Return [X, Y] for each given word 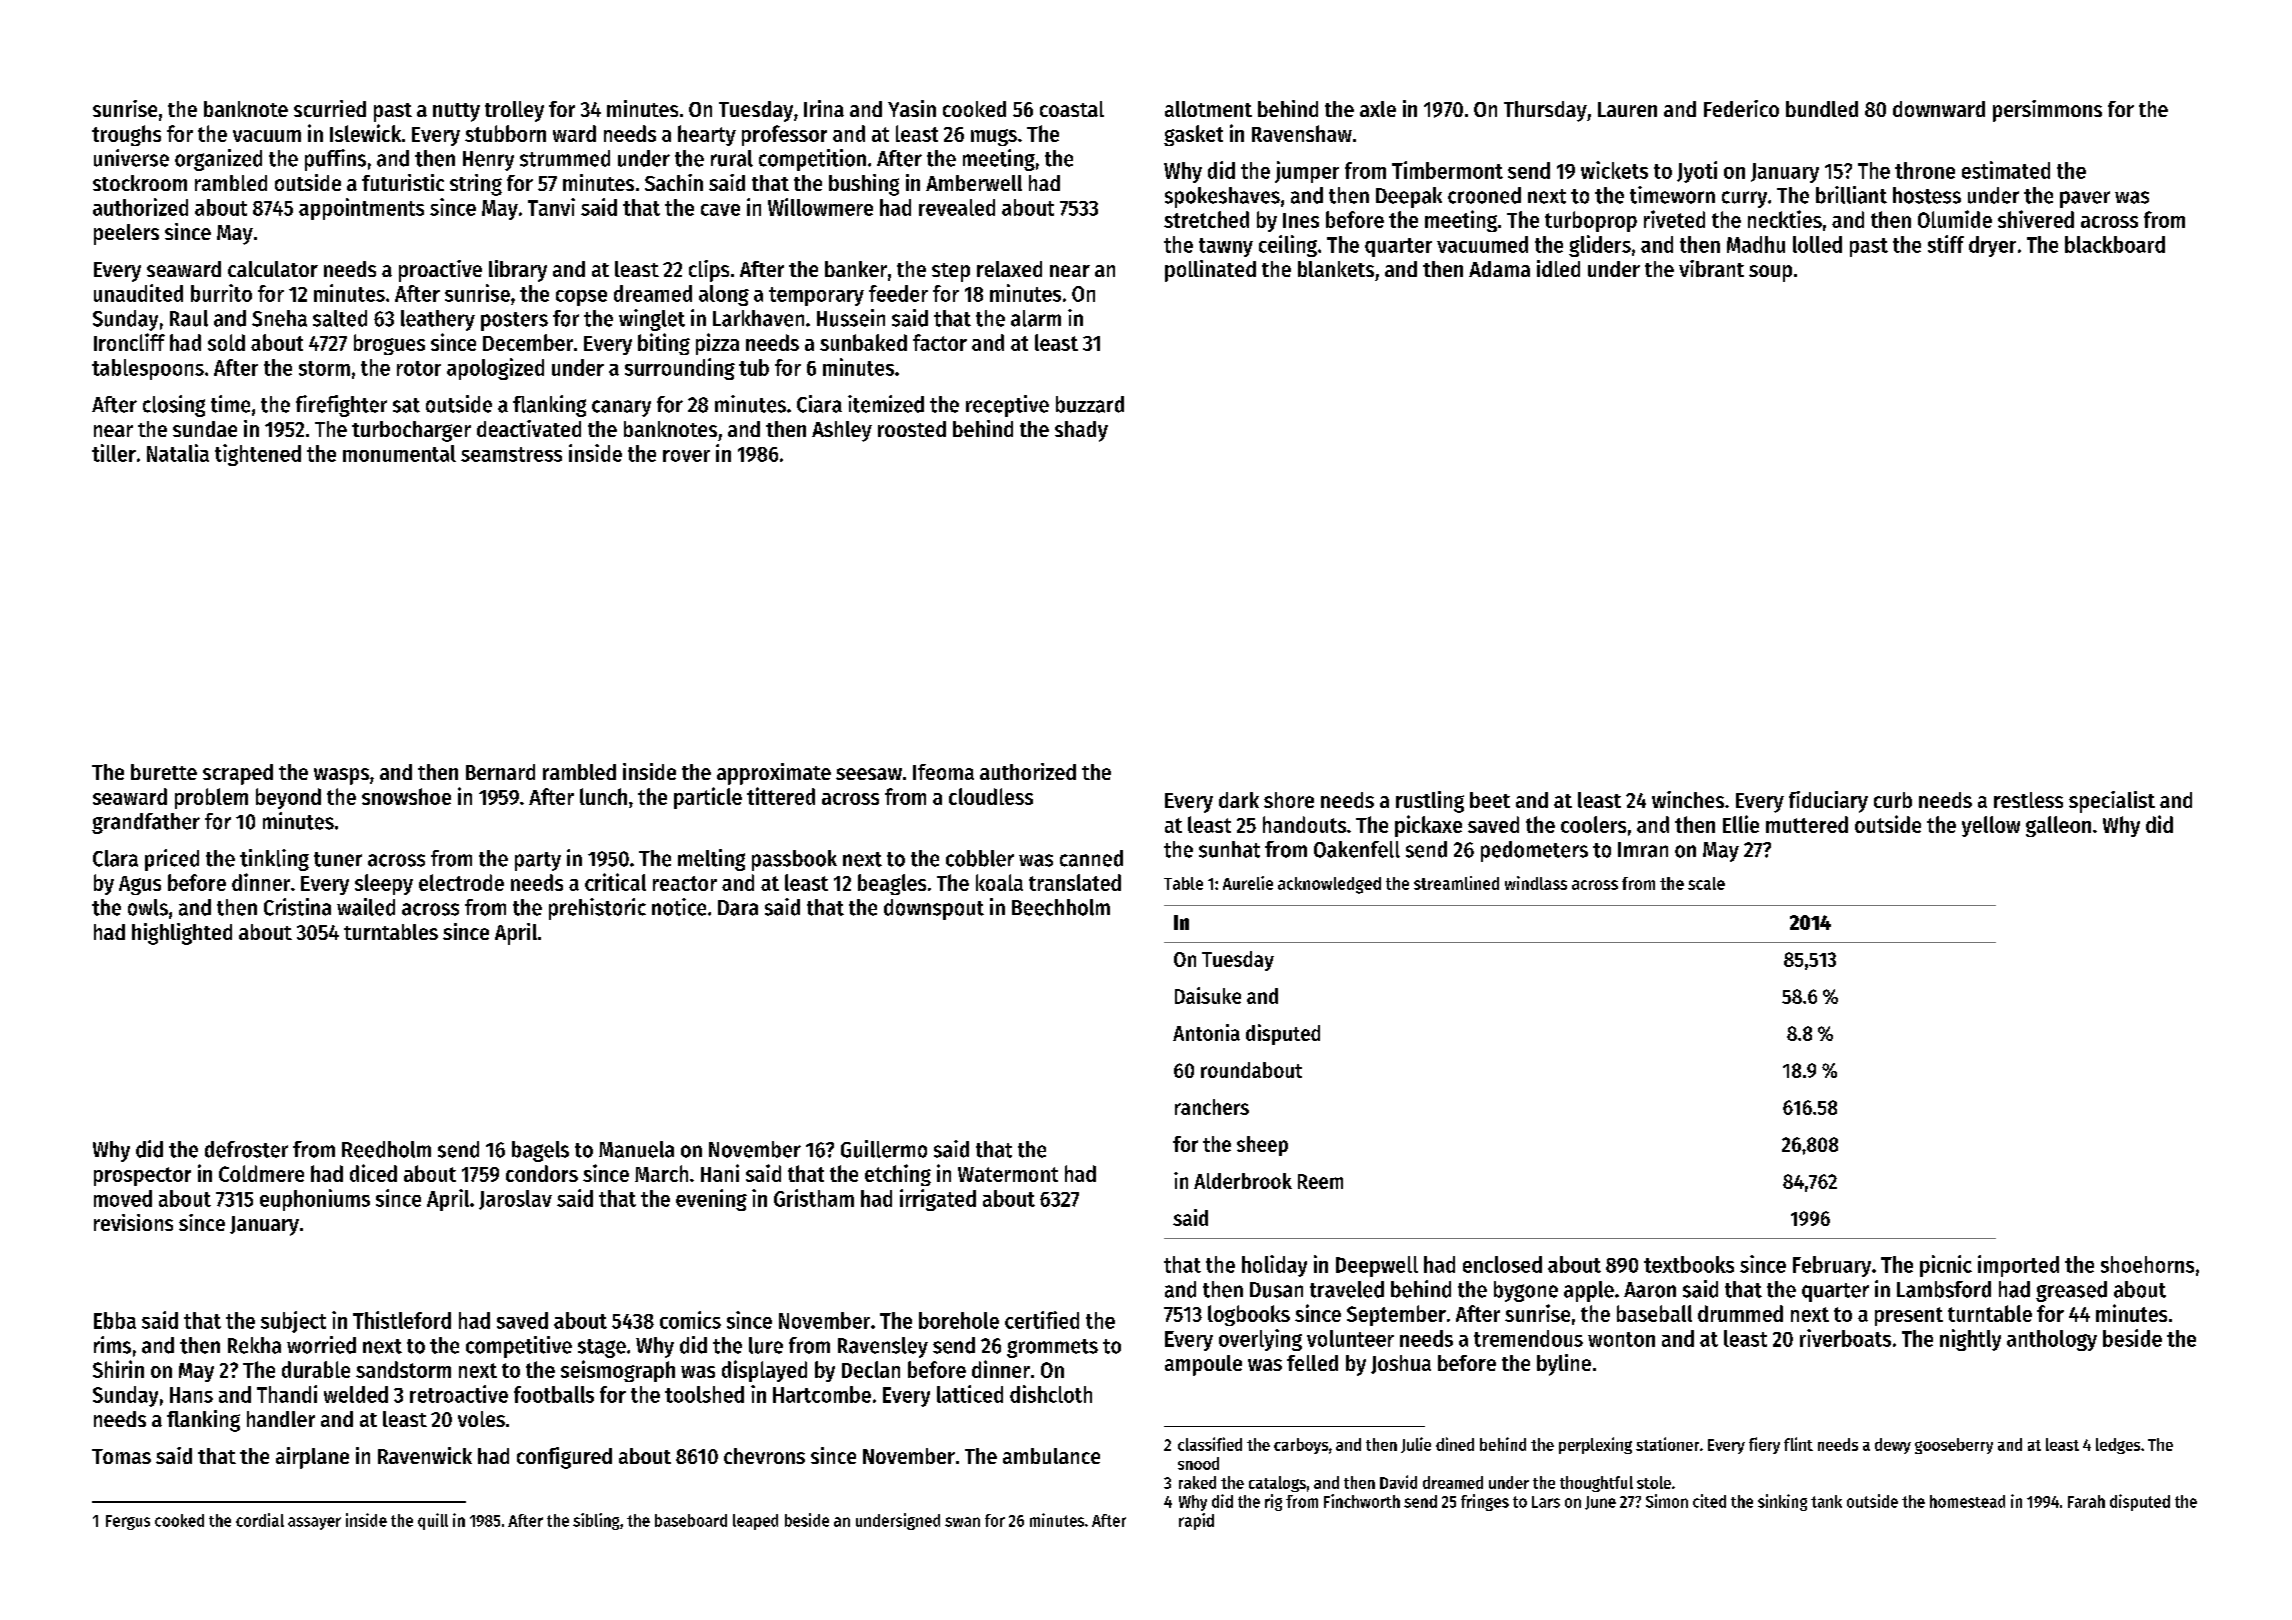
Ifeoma [943, 772]
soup [1770, 273]
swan [962, 1522]
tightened [258, 455]
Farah [2086, 1501]
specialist [2112, 802]
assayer [314, 1523]
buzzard [1090, 404]
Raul [189, 318]
